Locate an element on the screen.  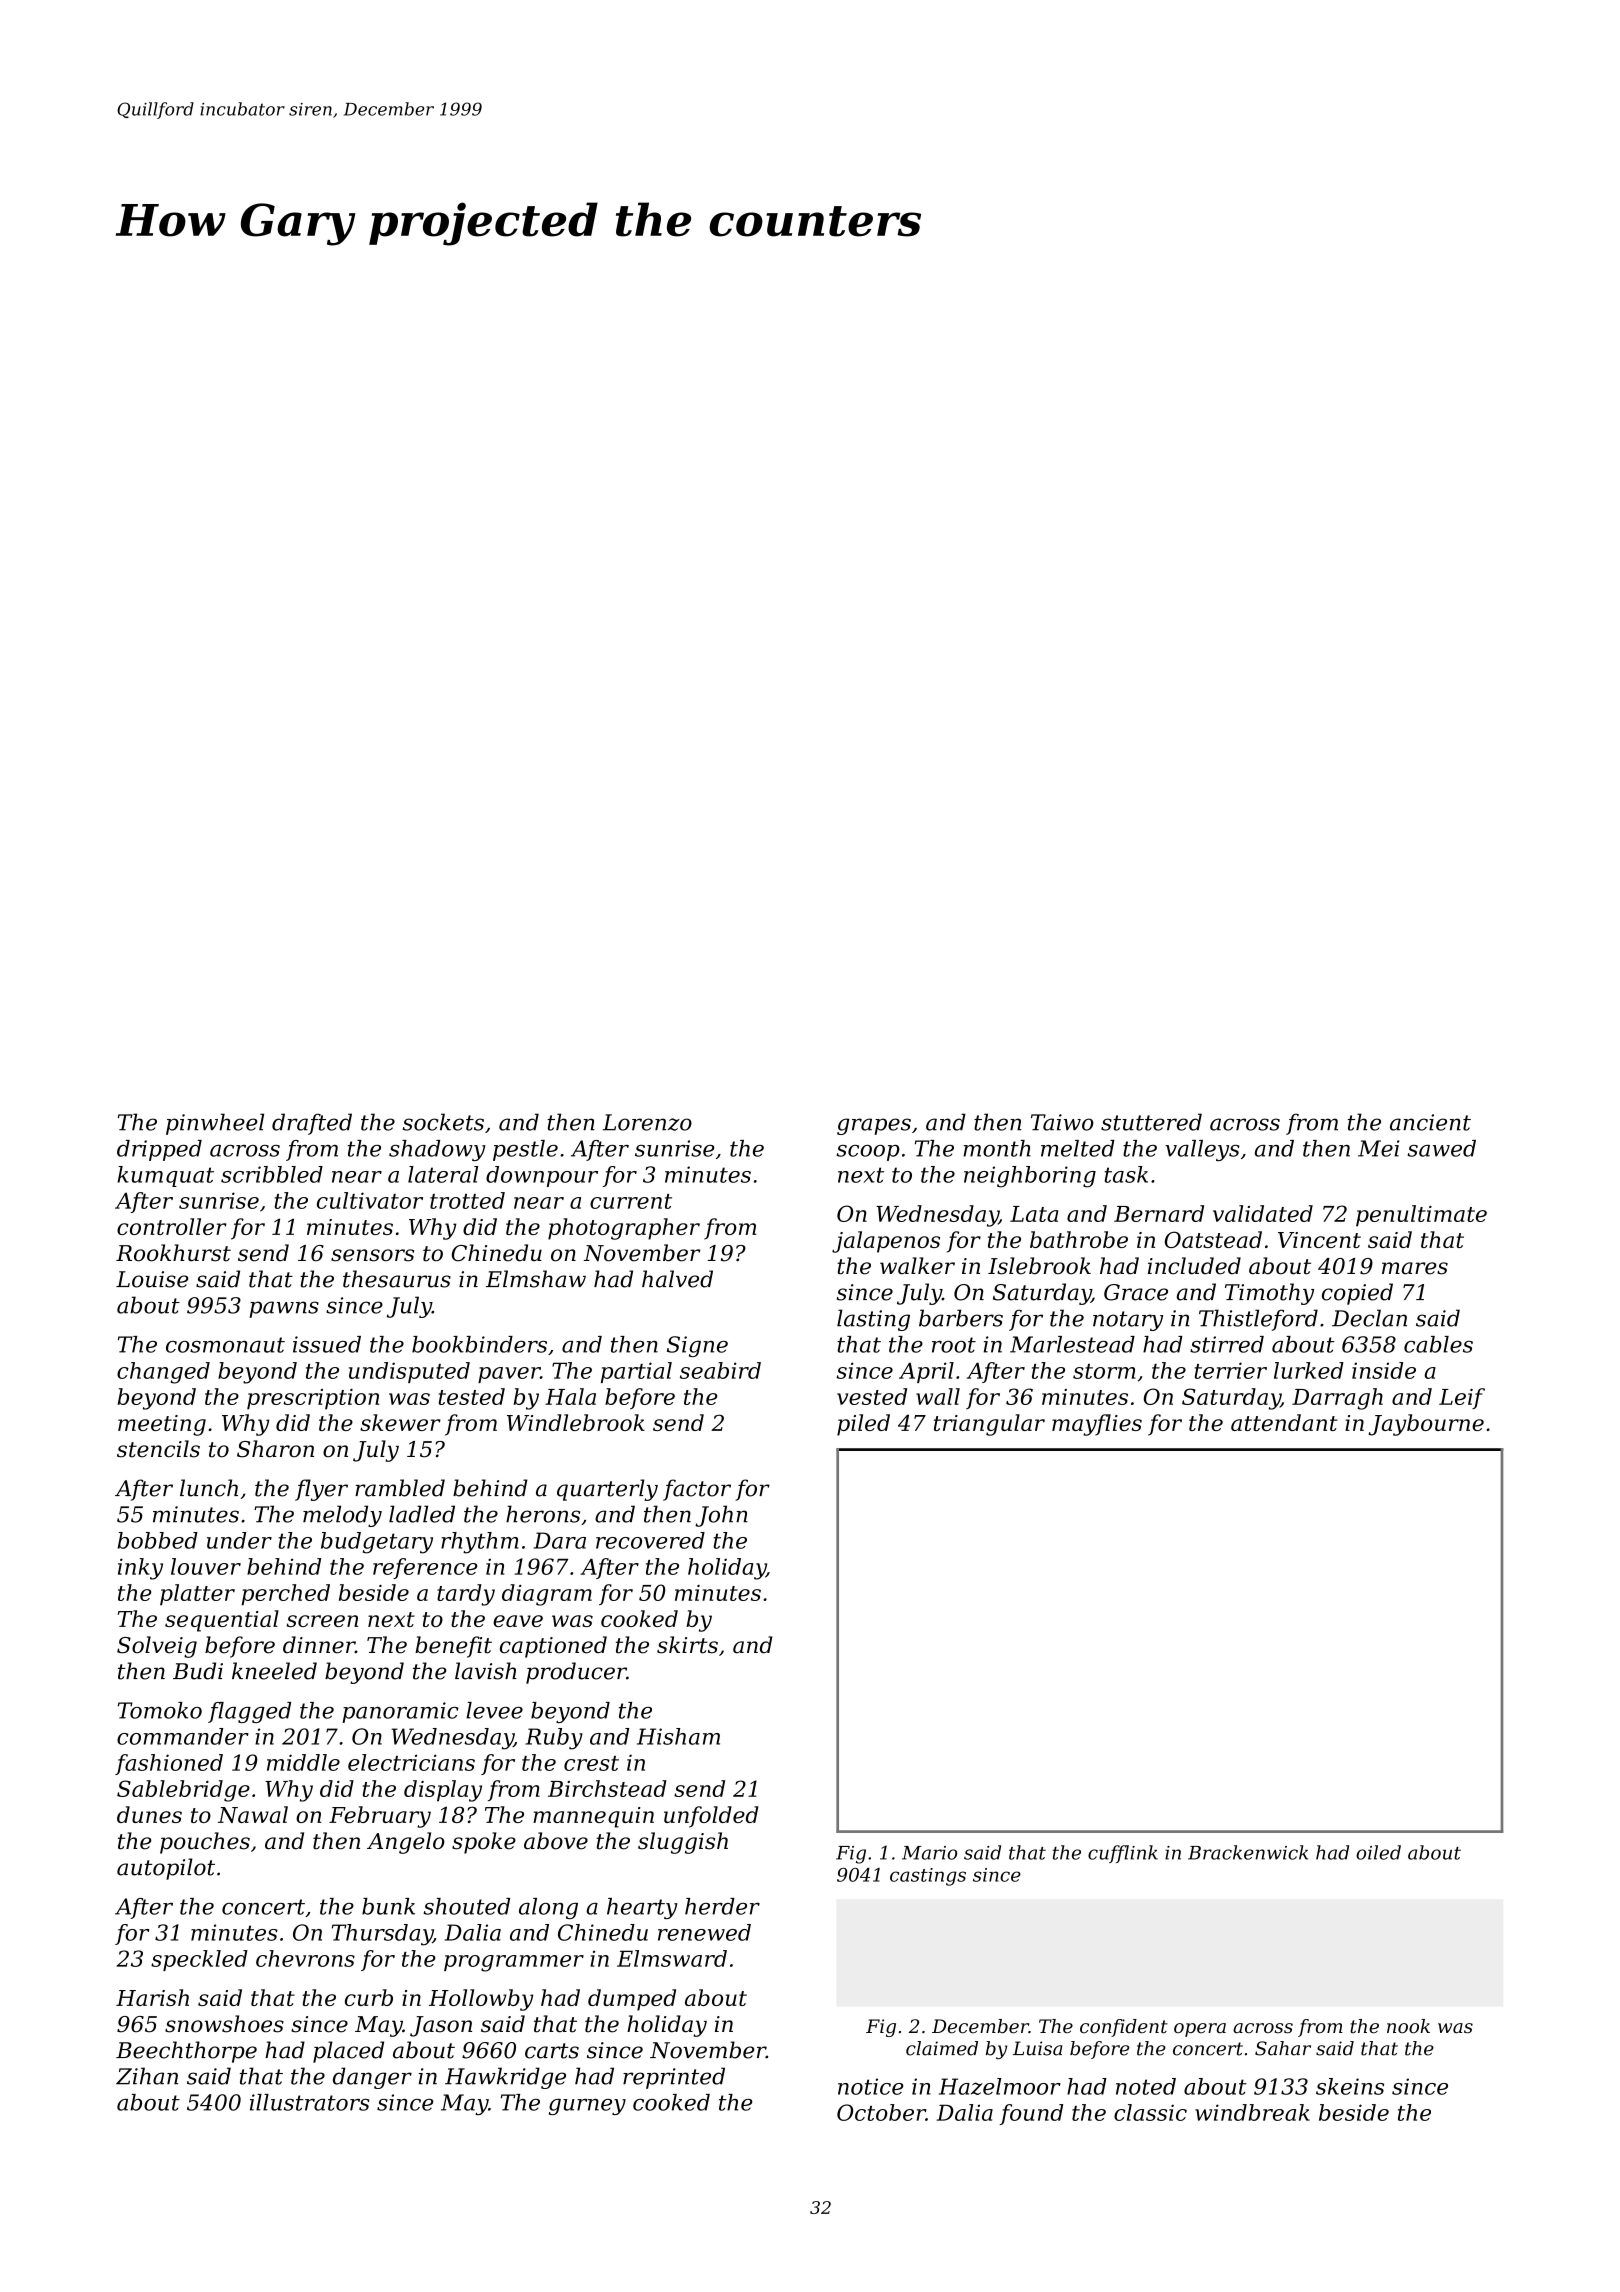
skirts is located at coordinates (687, 1645).
